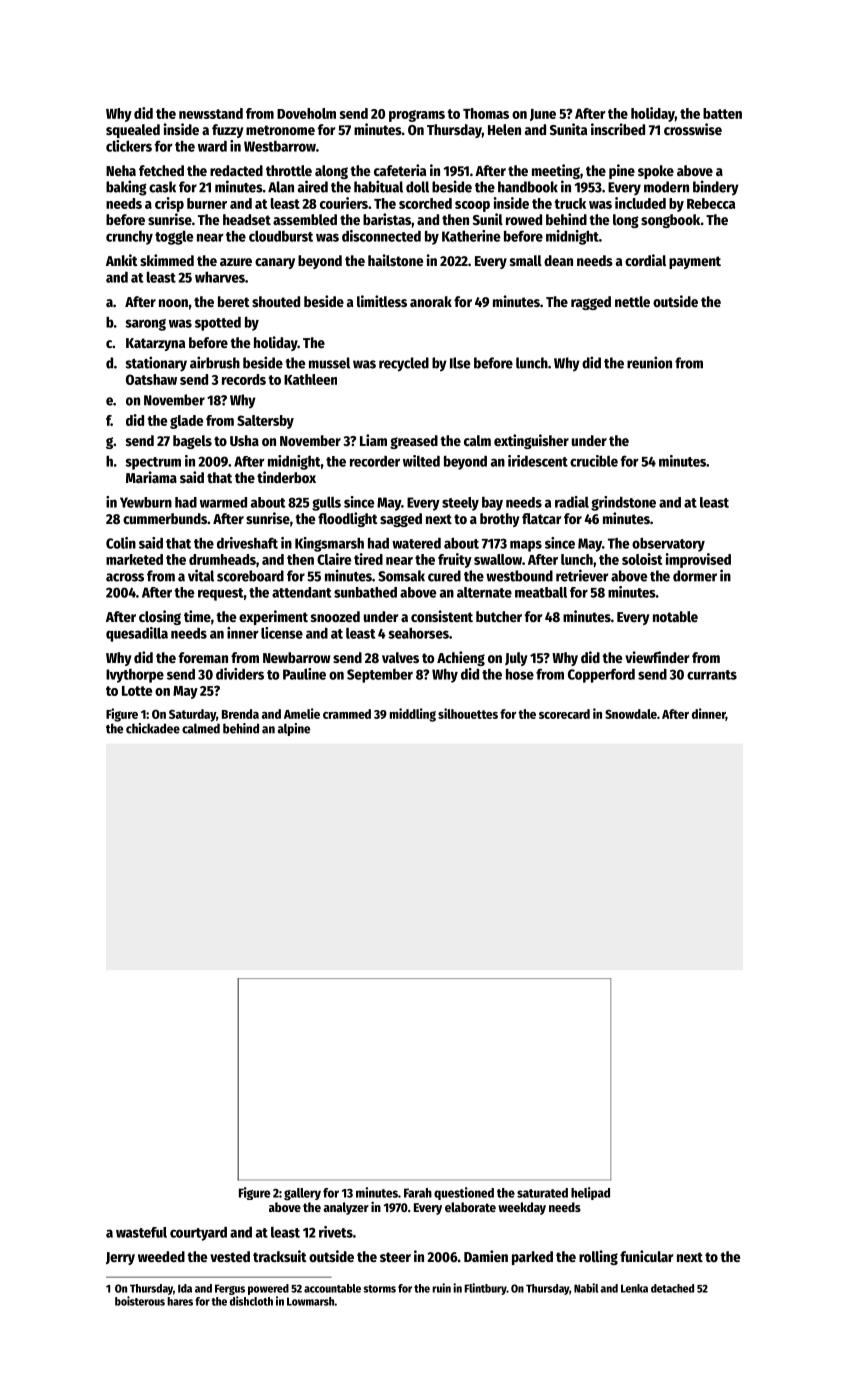 The image size is (849, 1400). What do you see at coordinates (282, 633) in the image?
I see `license` at bounding box center [282, 633].
